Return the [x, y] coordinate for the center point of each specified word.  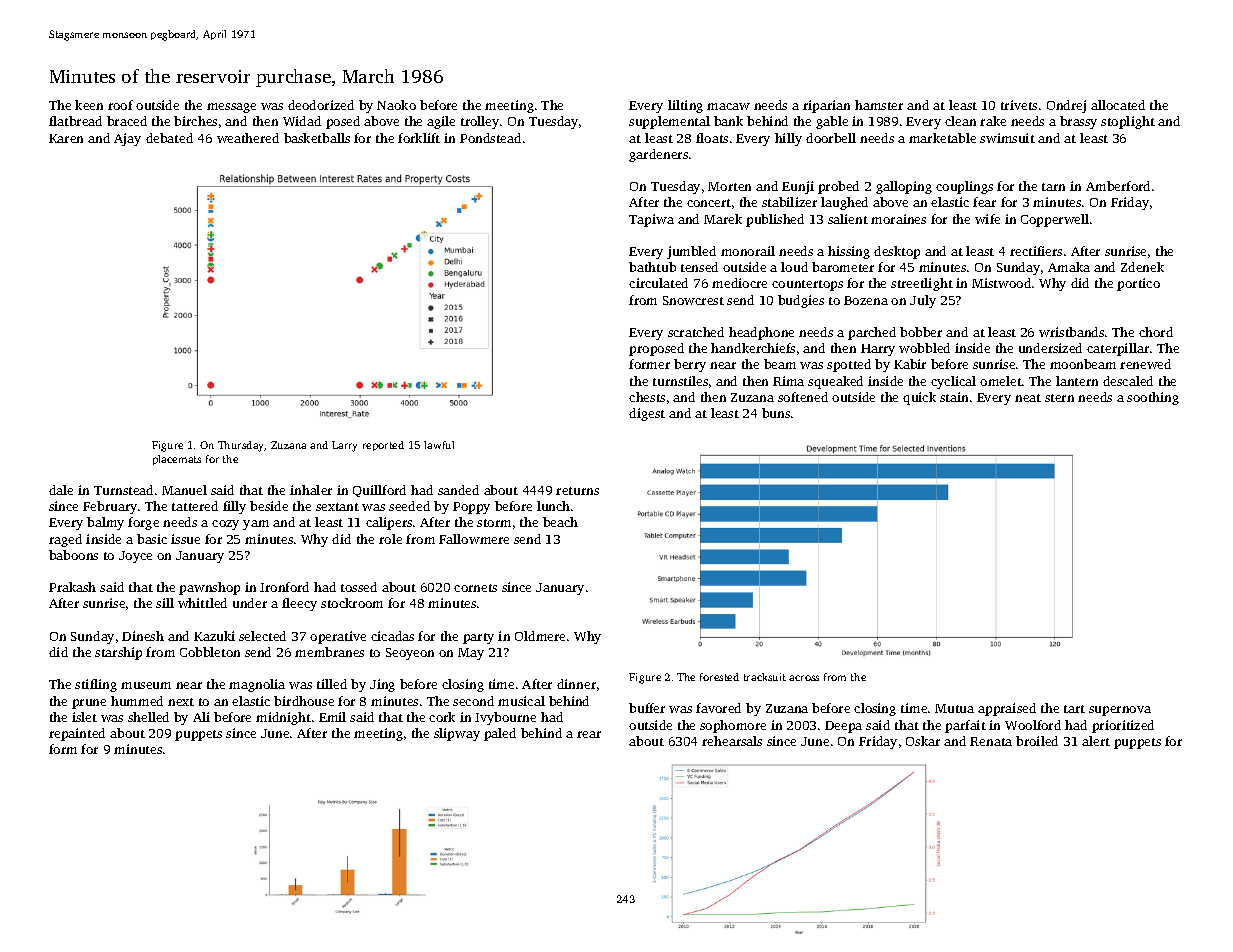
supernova [1120, 711]
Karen [66, 138]
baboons [73, 555]
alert [1096, 741]
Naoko [396, 105]
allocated [1118, 105]
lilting [685, 106]
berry [690, 365]
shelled [148, 717]
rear [589, 734]
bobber [921, 332]
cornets [475, 588]
